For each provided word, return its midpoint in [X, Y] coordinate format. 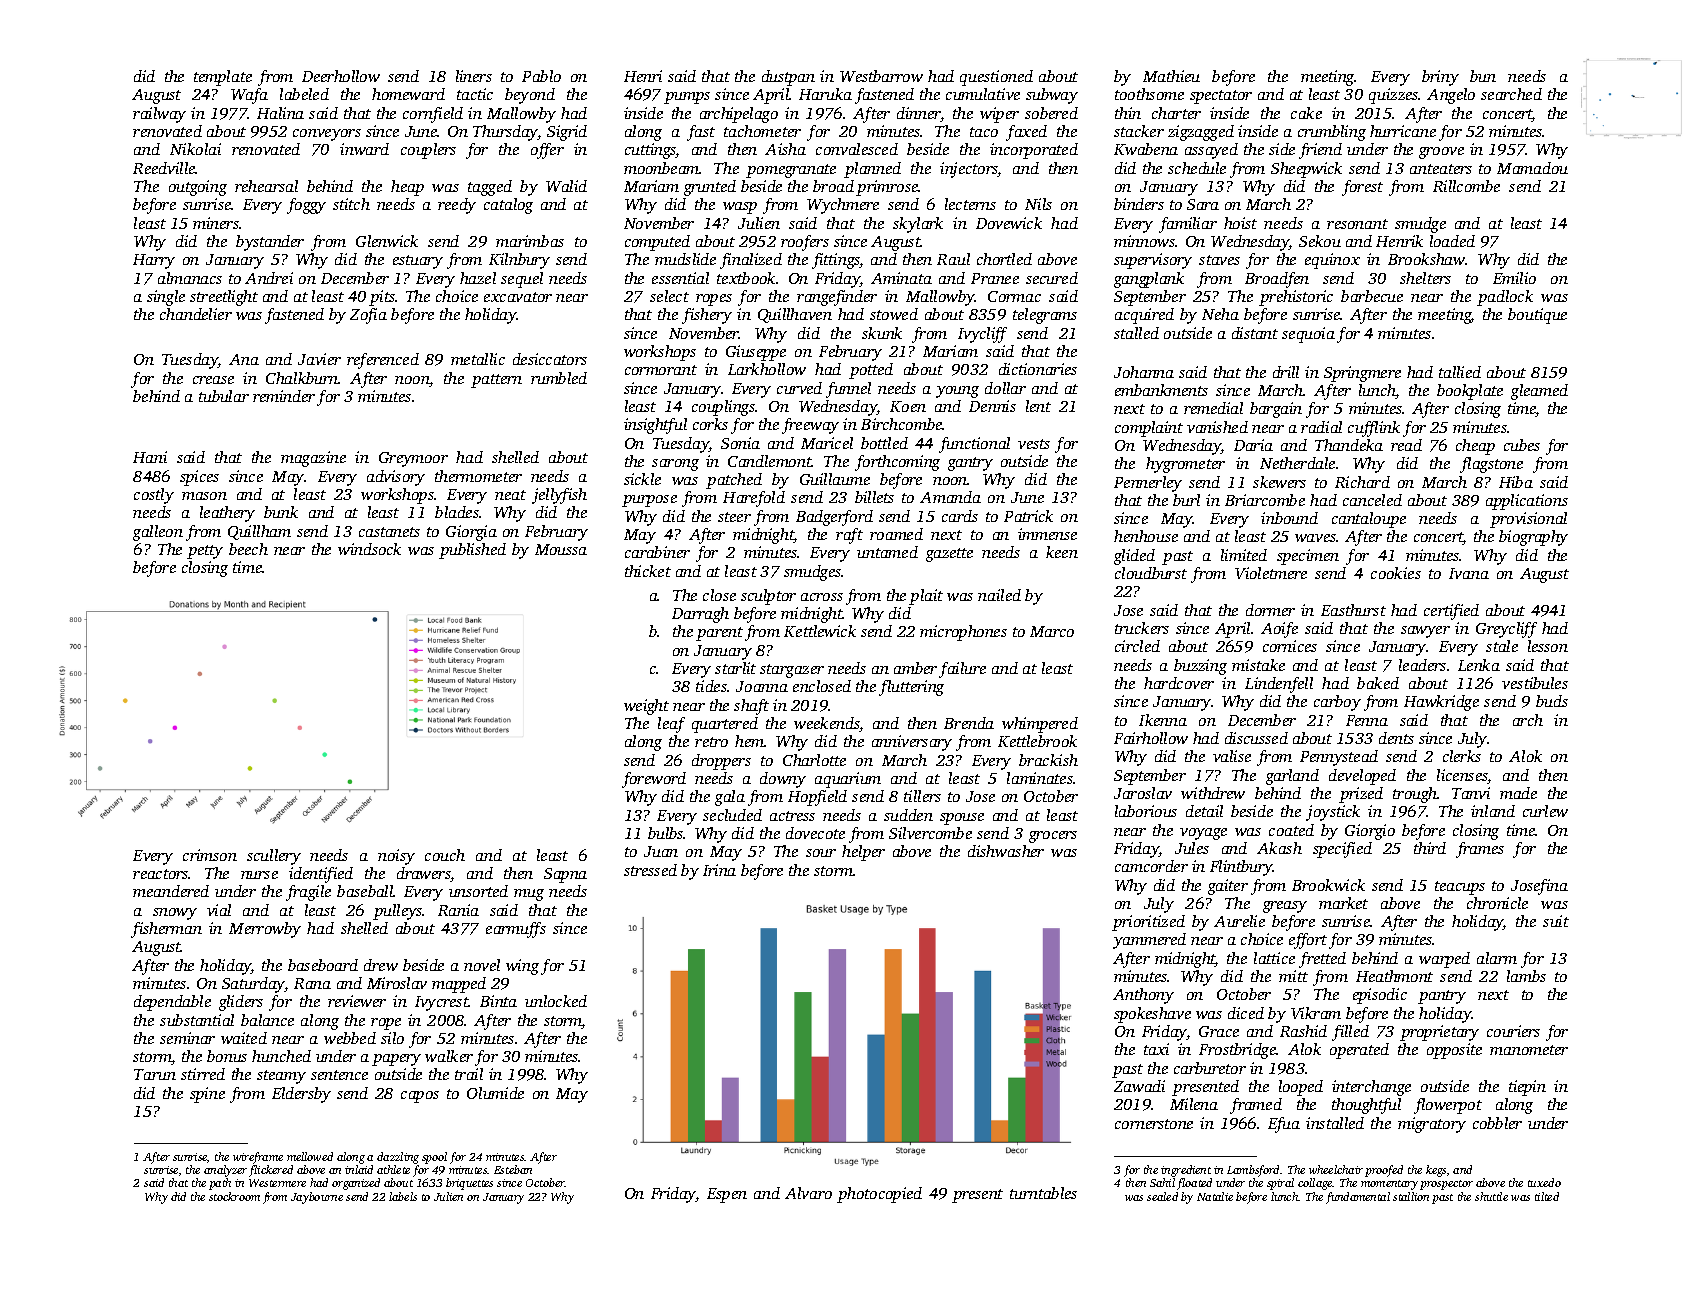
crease [213, 380]
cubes [1522, 445]
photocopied [879, 1195]
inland [1493, 811]
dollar [1005, 388]
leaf [671, 725]
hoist [1240, 223]
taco [984, 132]
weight [646, 707]
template [223, 78]
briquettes [469, 1184]
